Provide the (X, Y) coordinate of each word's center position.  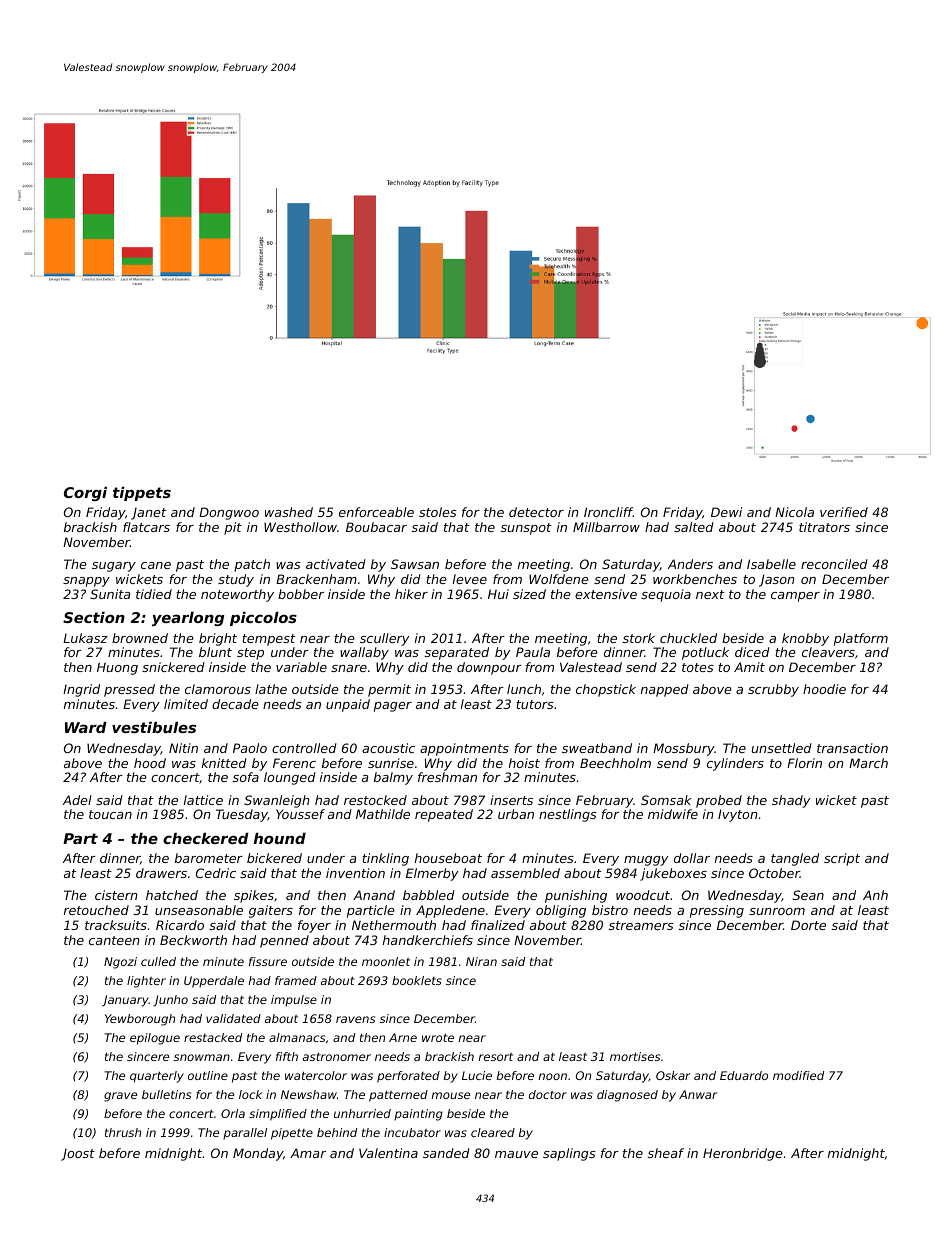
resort (496, 1057)
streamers (641, 925)
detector (536, 512)
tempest (269, 640)
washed (289, 512)
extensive (606, 594)
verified (844, 512)
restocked (375, 800)
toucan (110, 814)
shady (791, 801)
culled (158, 961)
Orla (233, 1113)
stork (639, 638)
